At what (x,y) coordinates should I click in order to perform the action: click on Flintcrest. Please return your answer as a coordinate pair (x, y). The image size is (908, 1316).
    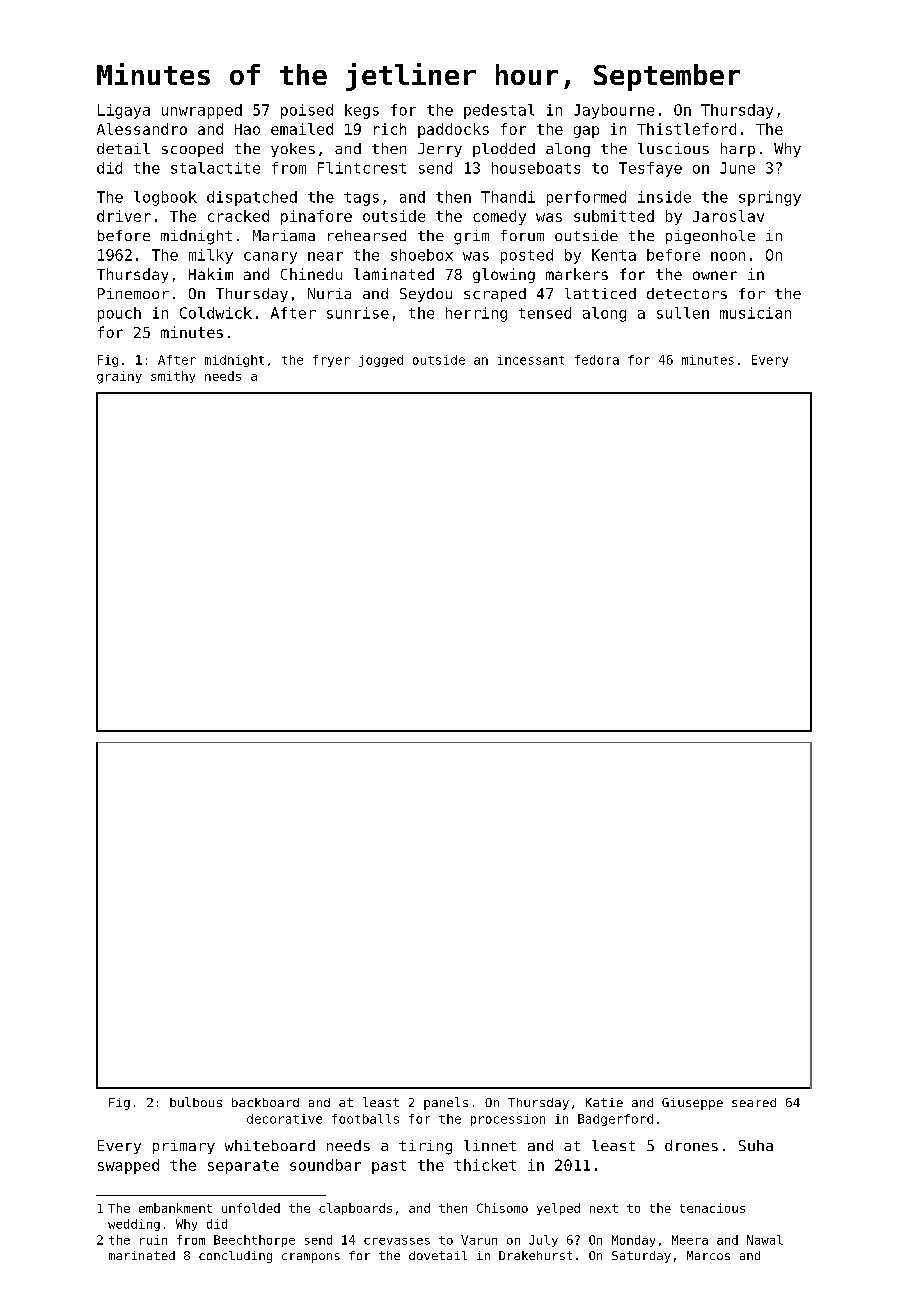
    Looking at the image, I should click on (362, 168).
